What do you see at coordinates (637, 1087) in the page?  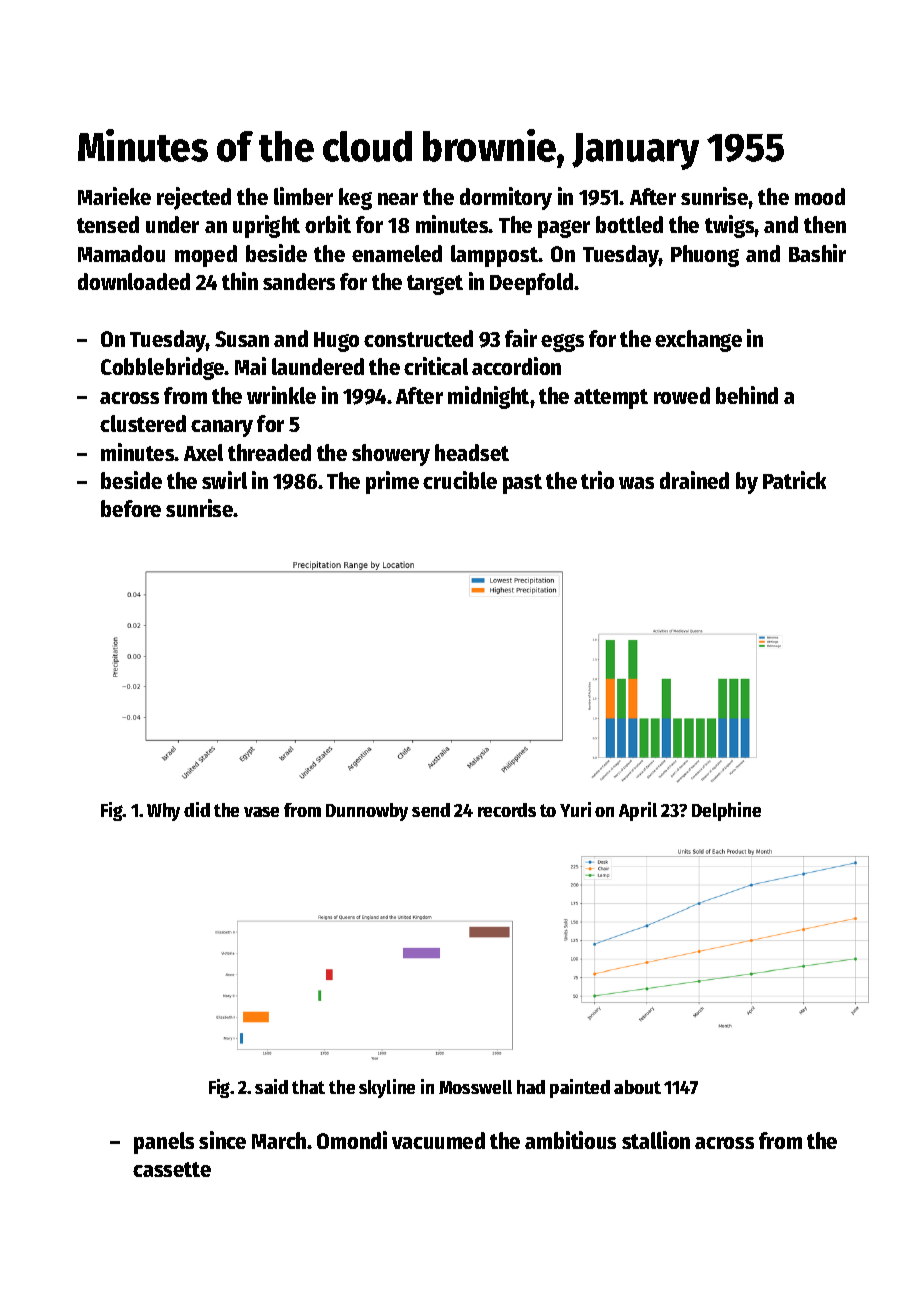 I see `about` at bounding box center [637, 1087].
